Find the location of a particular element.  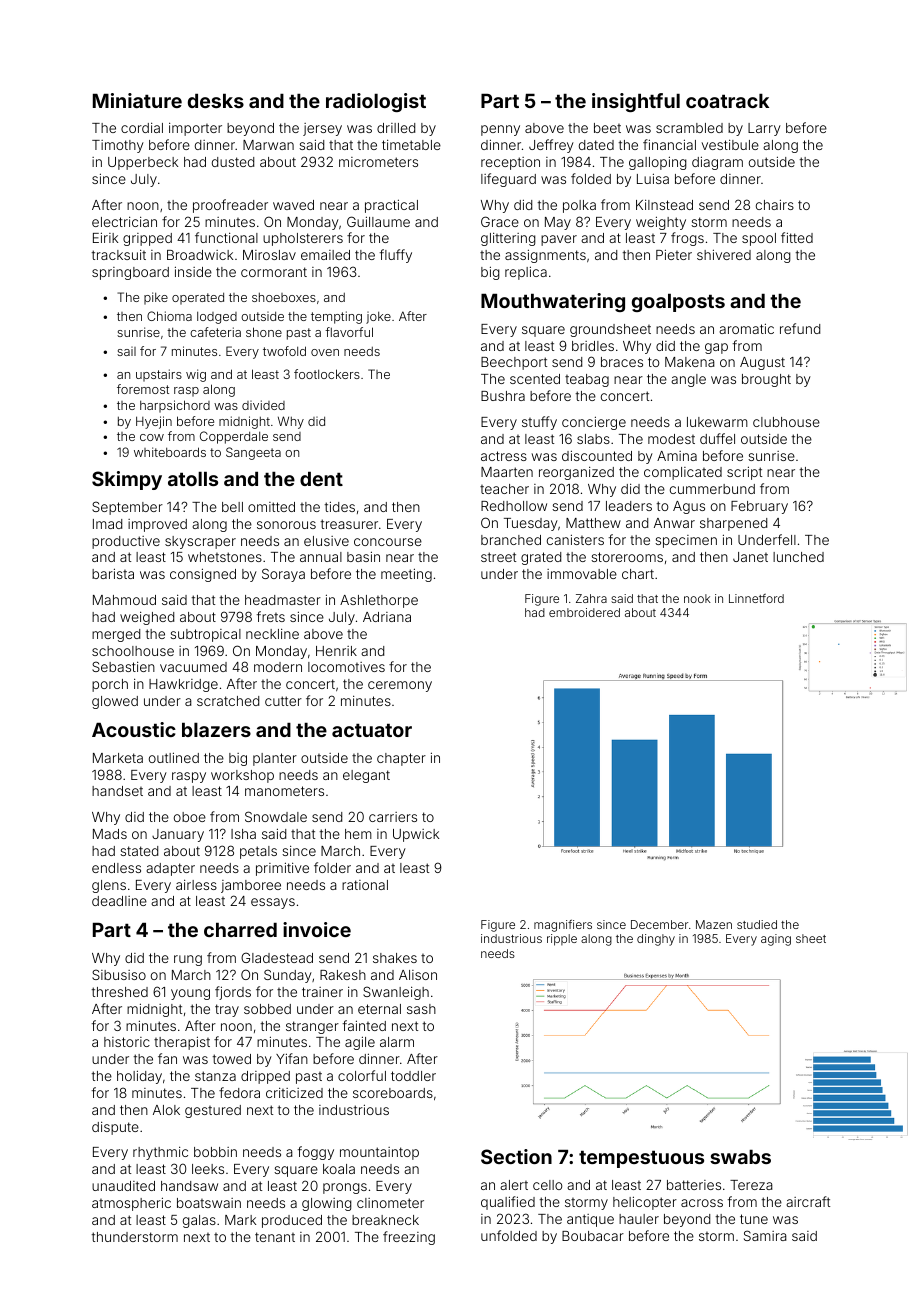

concourse is located at coordinates (388, 542).
